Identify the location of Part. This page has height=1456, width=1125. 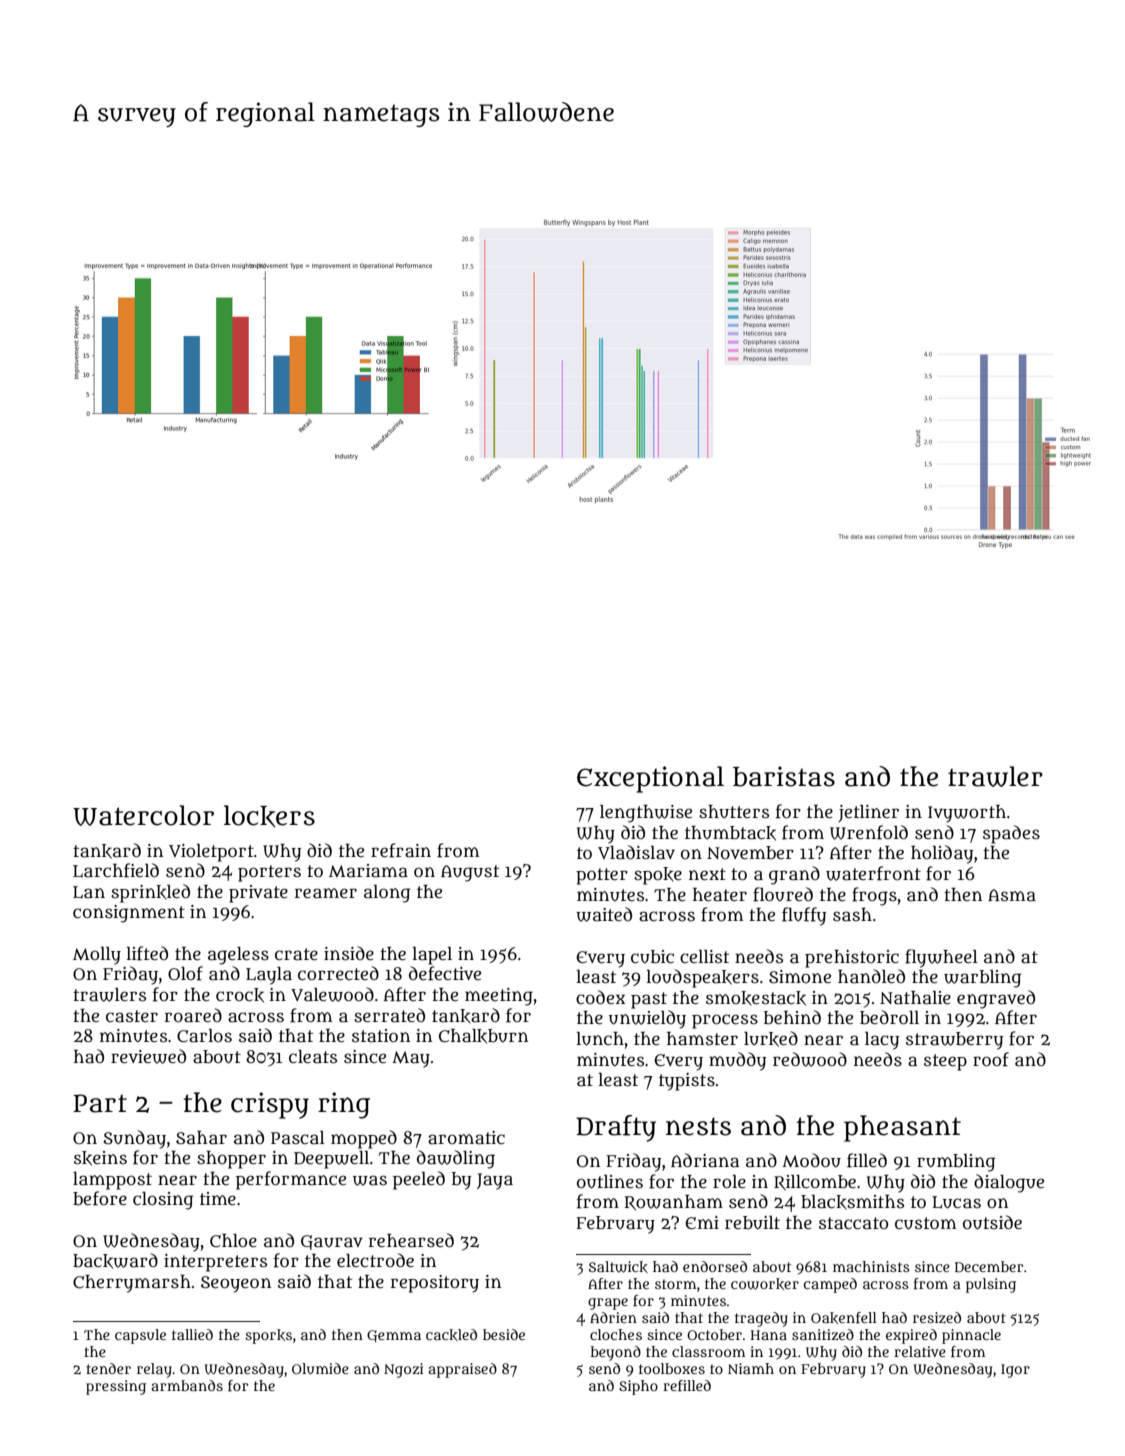
(100, 1103).
